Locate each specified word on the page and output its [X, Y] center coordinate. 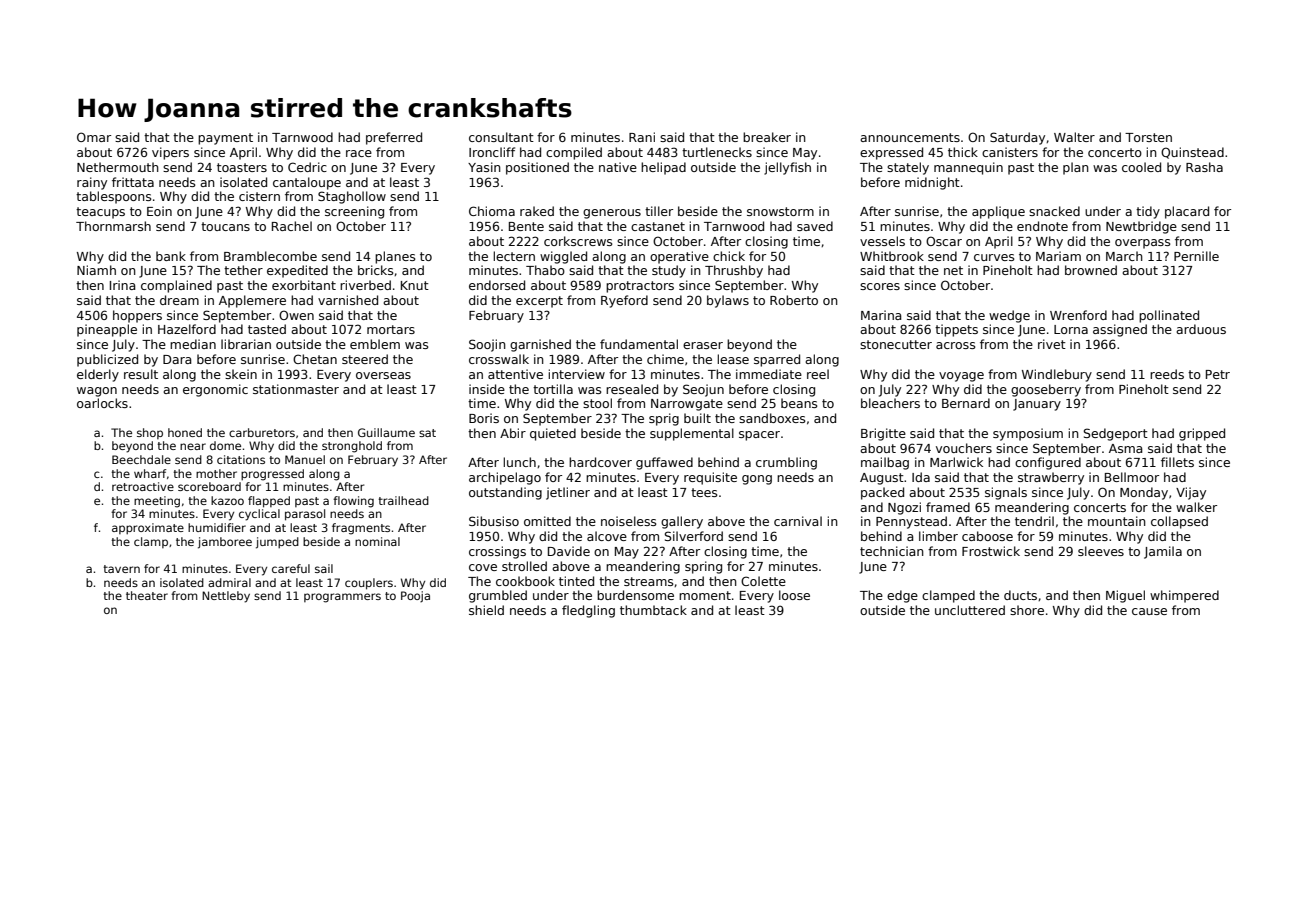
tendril [1034, 521]
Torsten [1148, 137]
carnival [798, 521]
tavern [121, 569]
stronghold [352, 447]
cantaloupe [307, 183]
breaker [767, 137]
